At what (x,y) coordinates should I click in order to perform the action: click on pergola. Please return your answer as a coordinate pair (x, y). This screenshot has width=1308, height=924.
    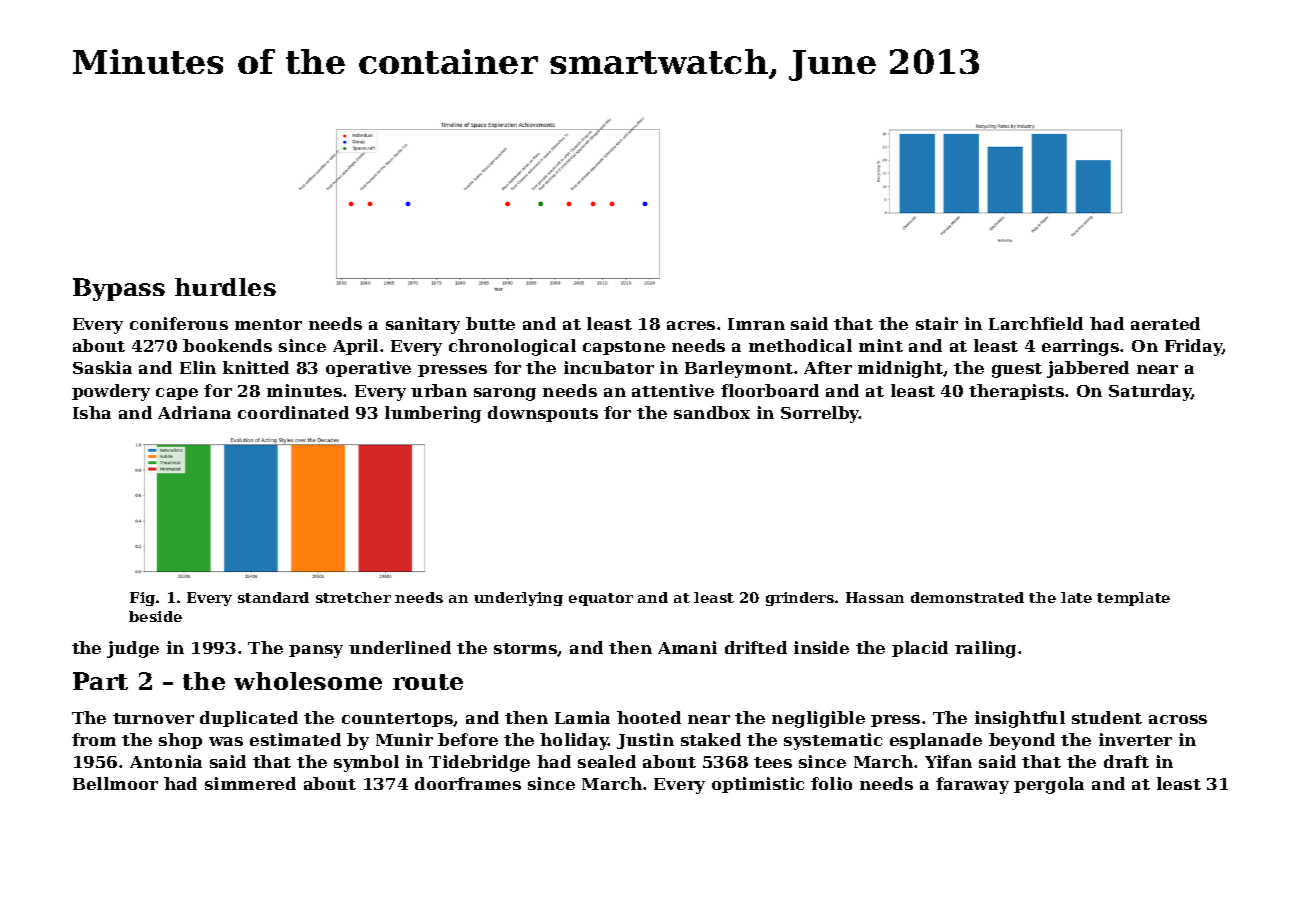
    Looking at the image, I should click on (1049, 785).
